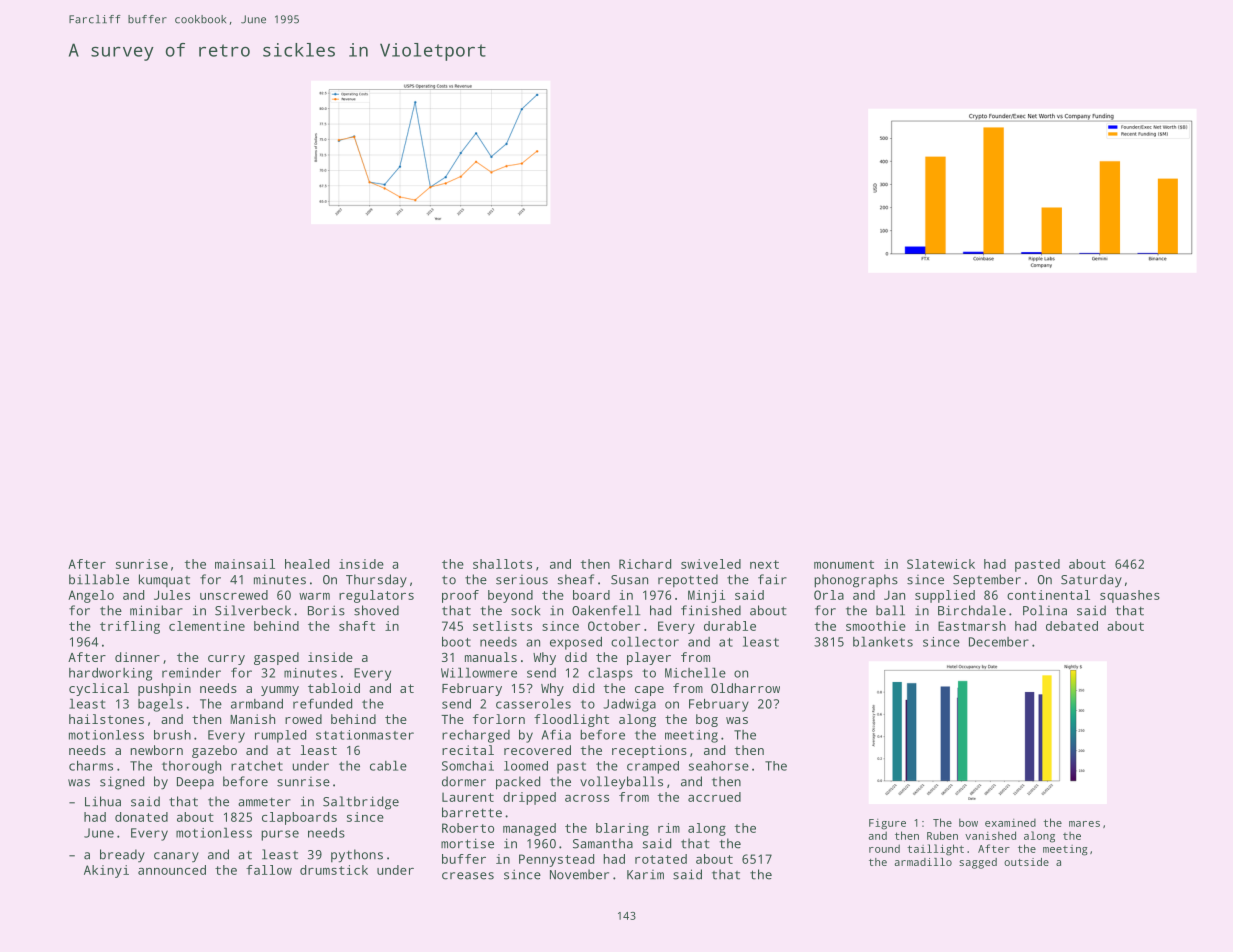  I want to click on bready, so click(122, 856).
